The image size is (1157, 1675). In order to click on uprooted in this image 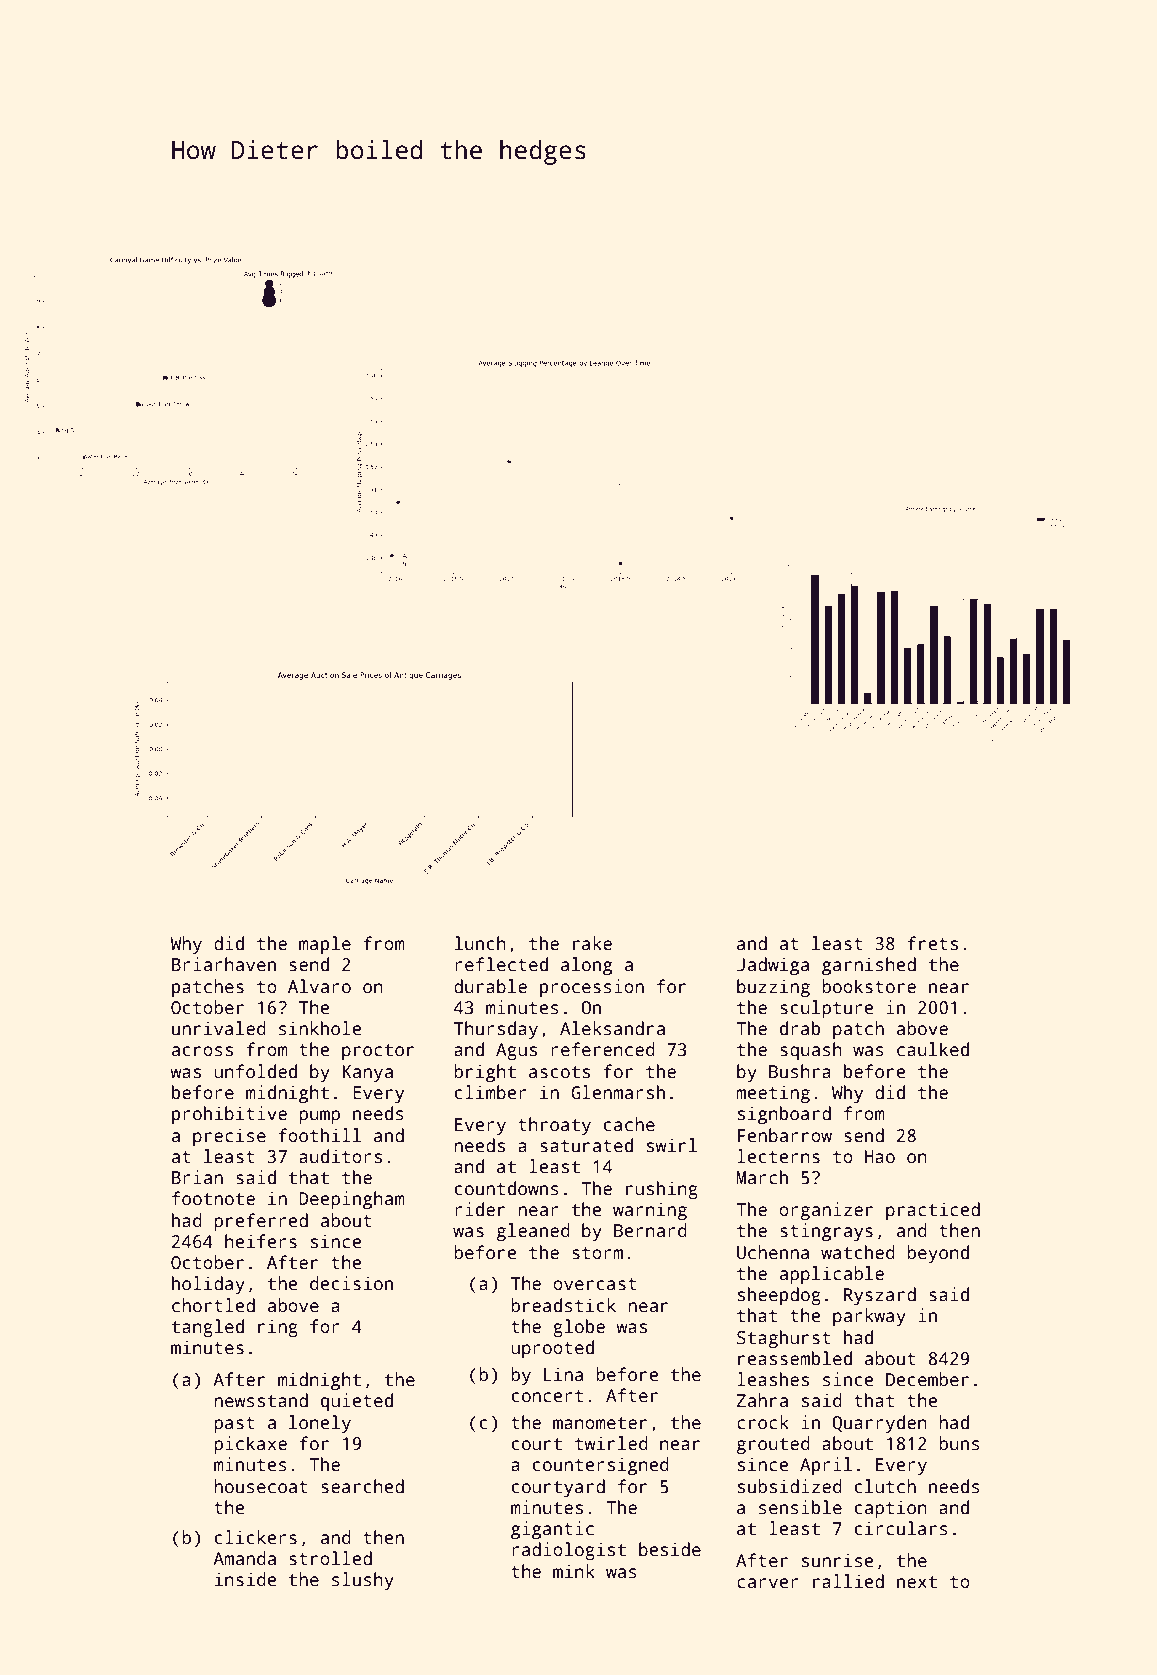, I will do `click(552, 1349)`.
